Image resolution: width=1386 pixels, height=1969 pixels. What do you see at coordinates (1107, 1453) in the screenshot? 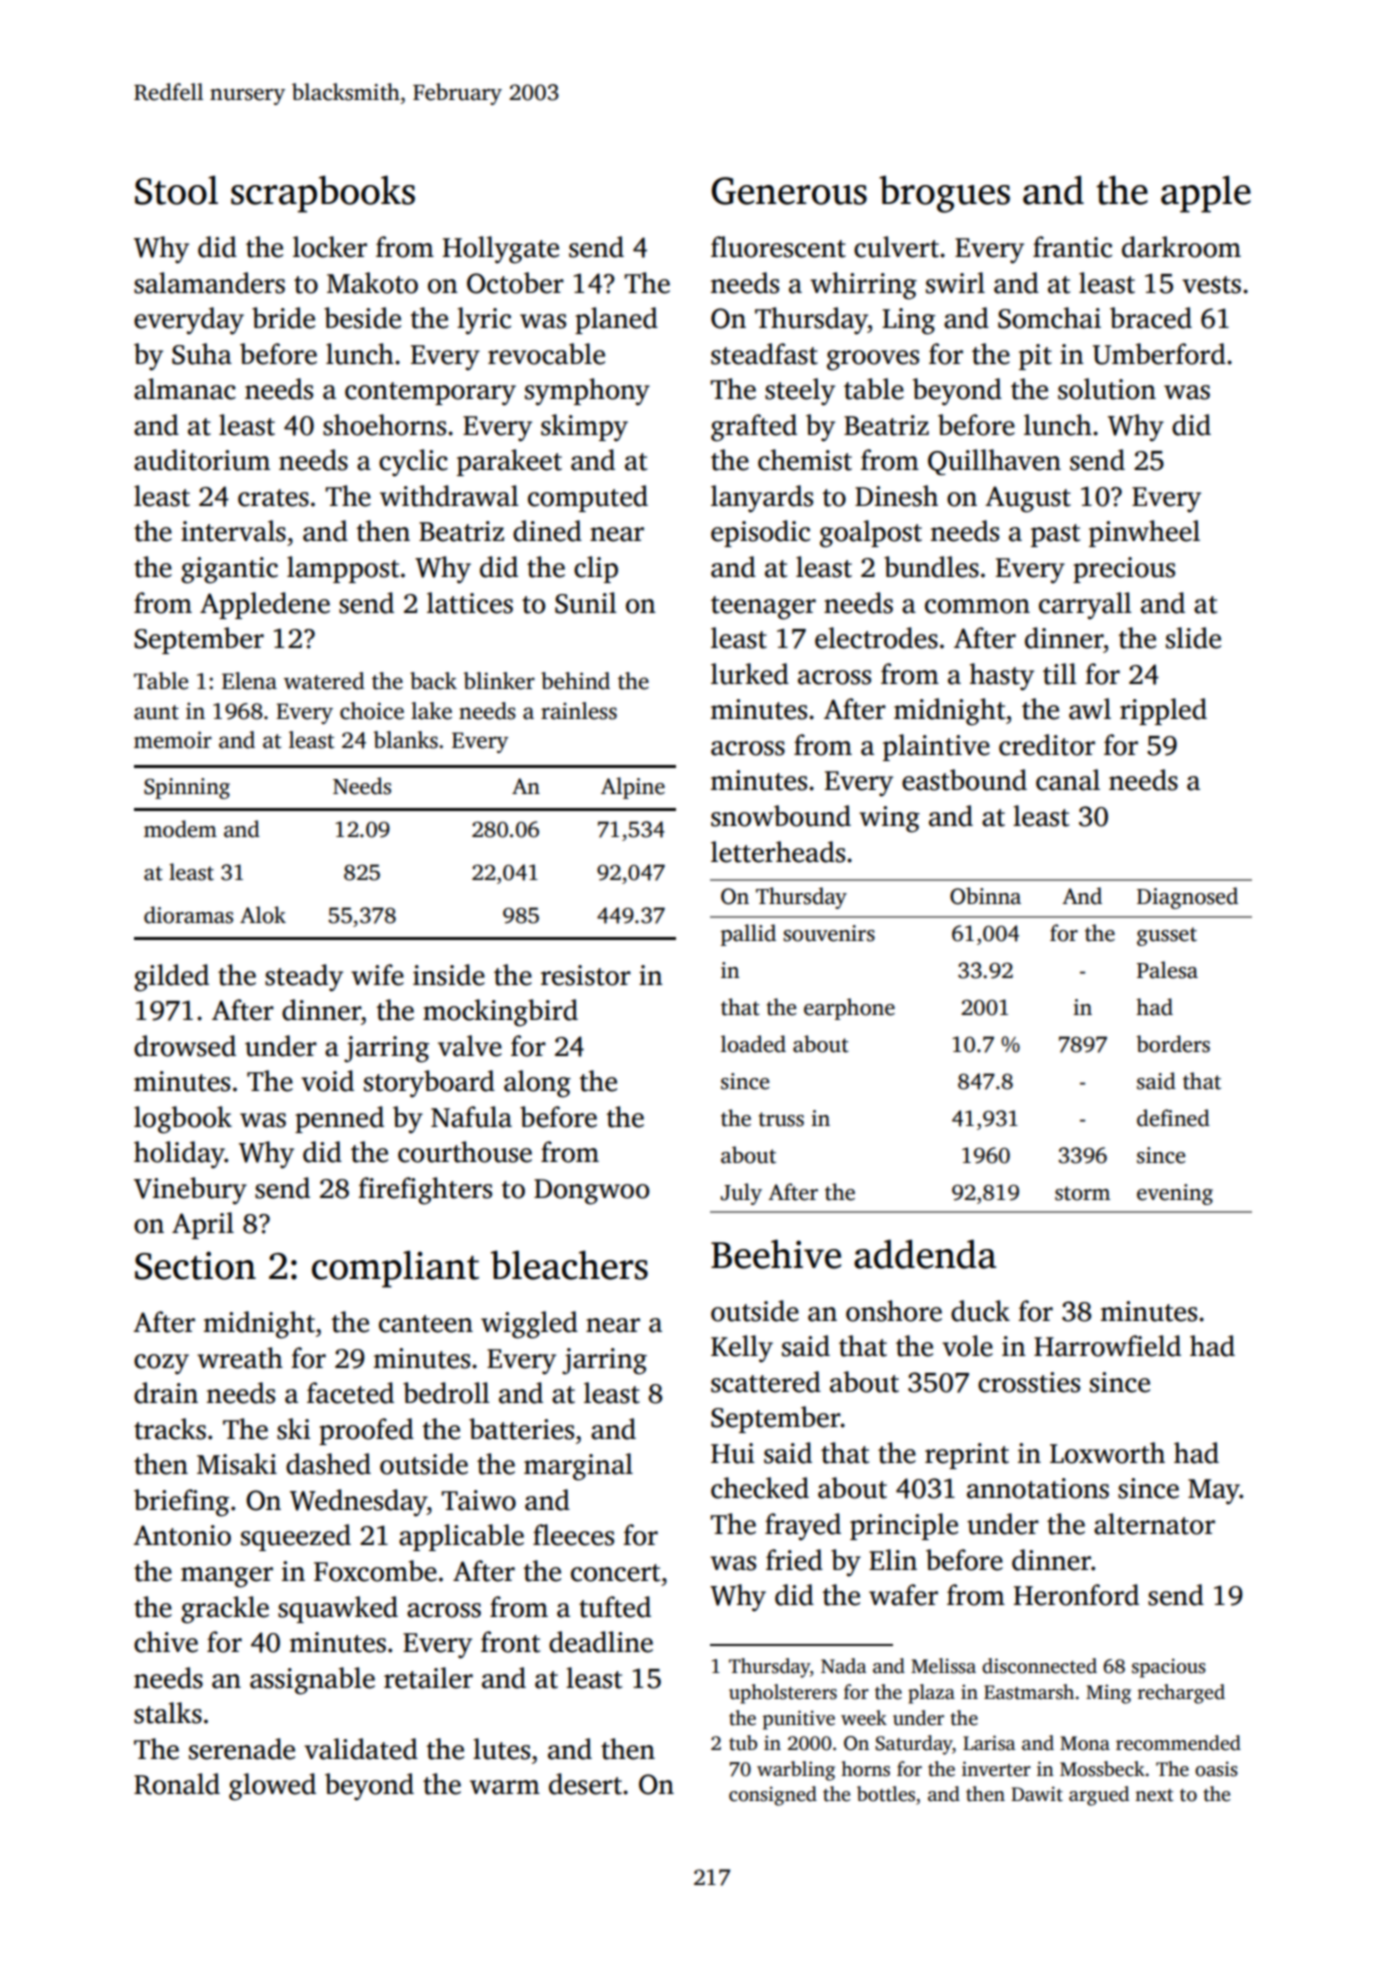
I see `Loxworth` at bounding box center [1107, 1453].
